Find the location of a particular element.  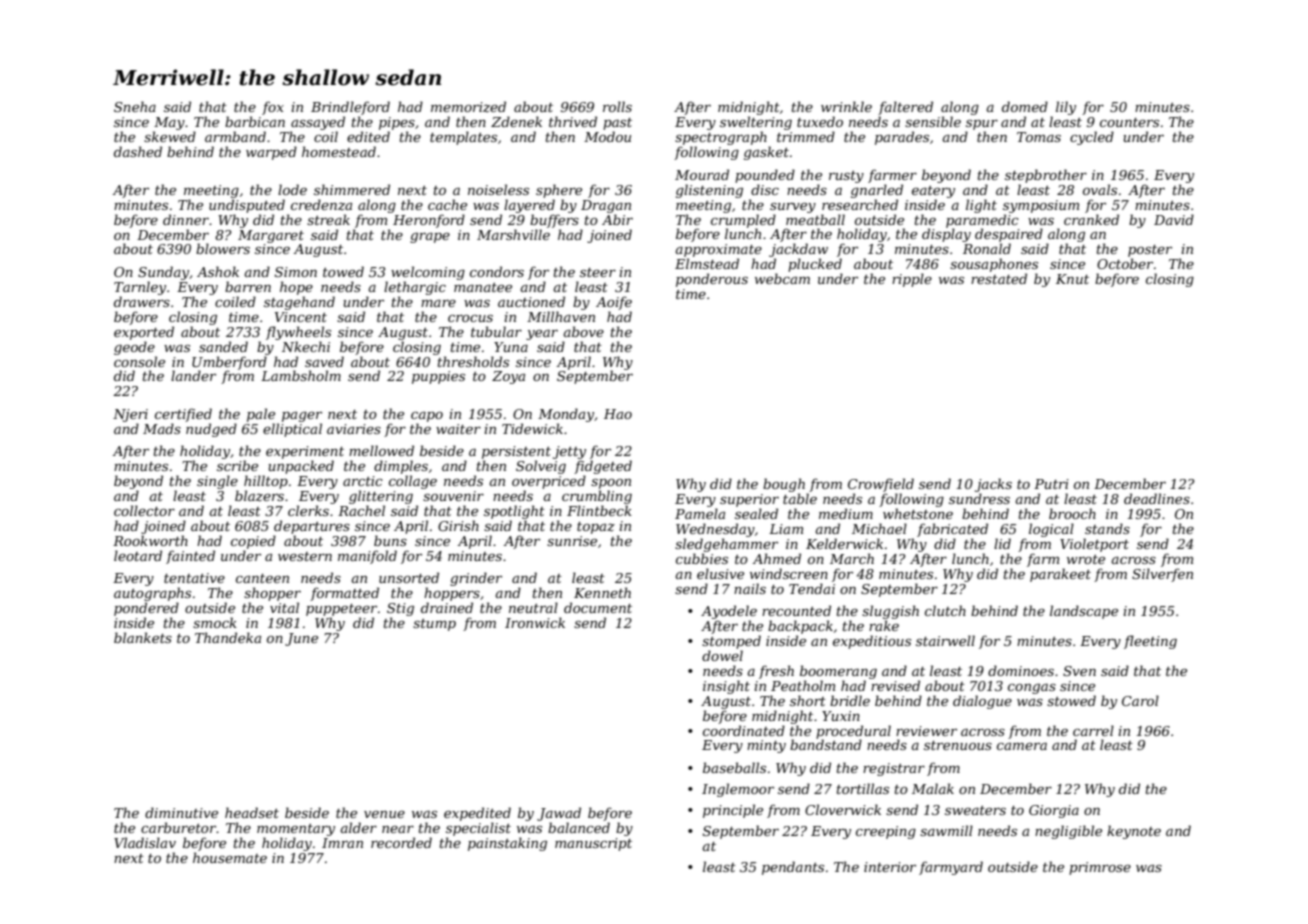

Knut is located at coordinates (1072, 279).
